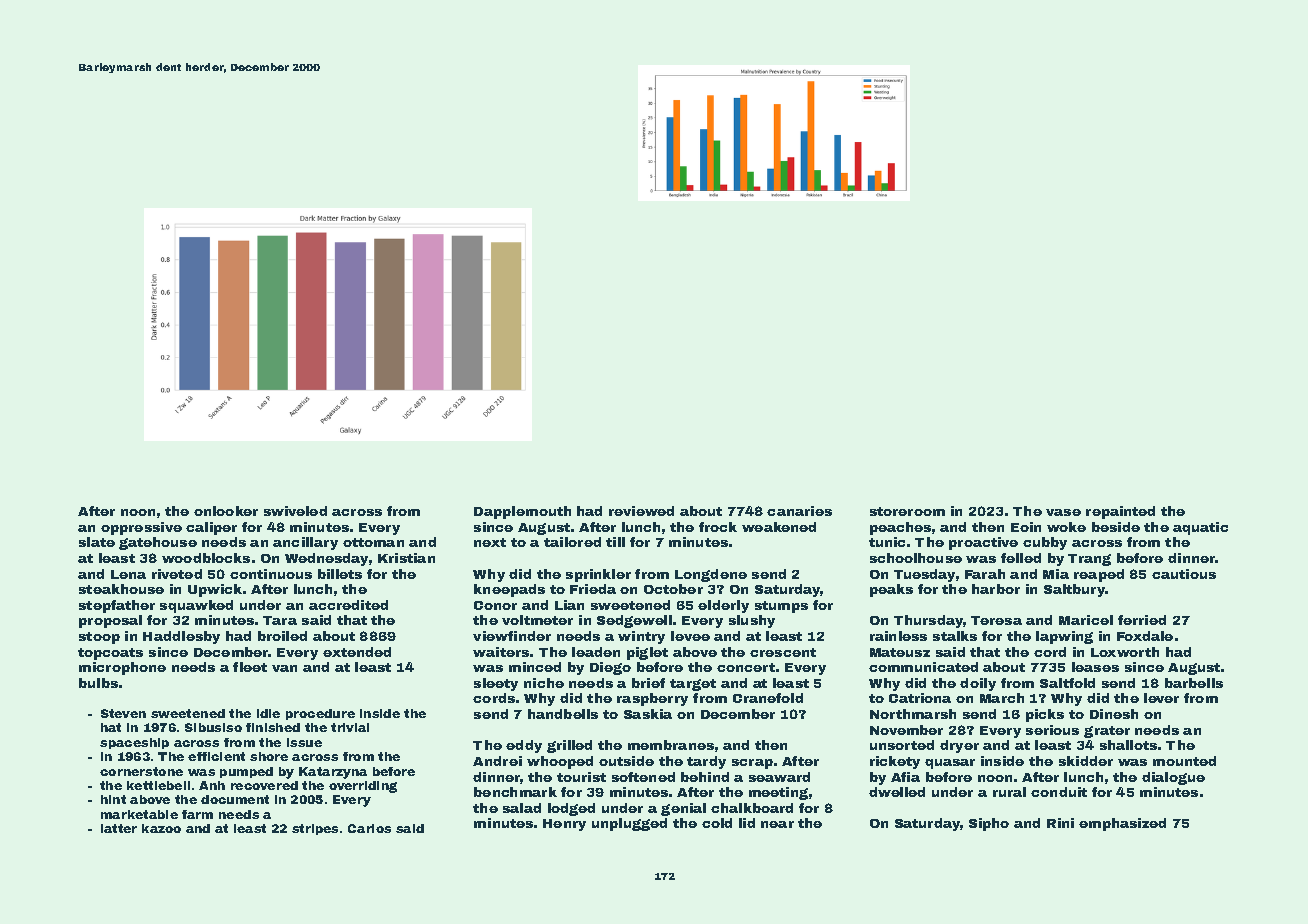 The image size is (1308, 924). I want to click on swiveled, so click(295, 511).
